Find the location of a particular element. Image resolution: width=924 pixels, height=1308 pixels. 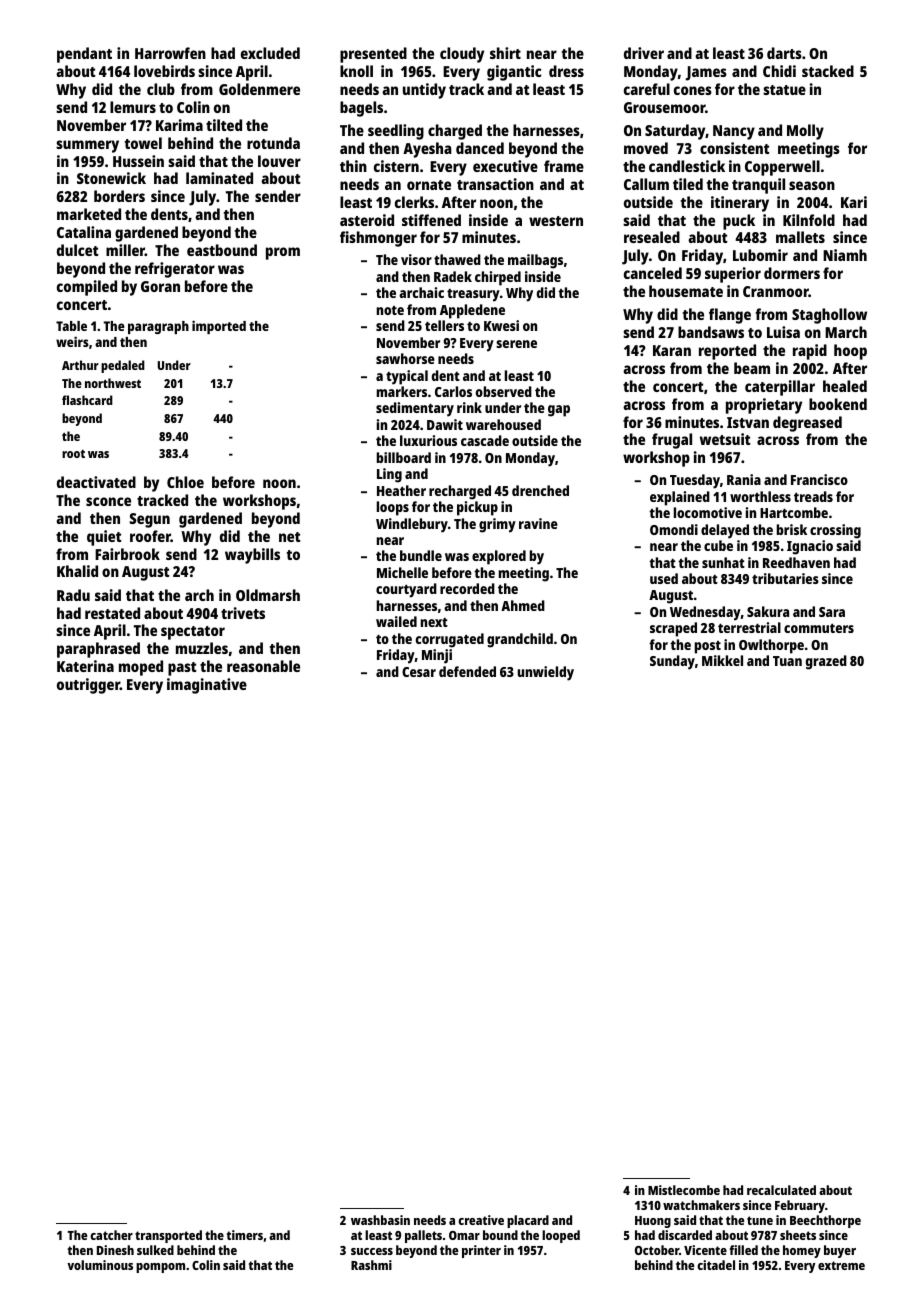

transaction is located at coordinates (495, 184).
